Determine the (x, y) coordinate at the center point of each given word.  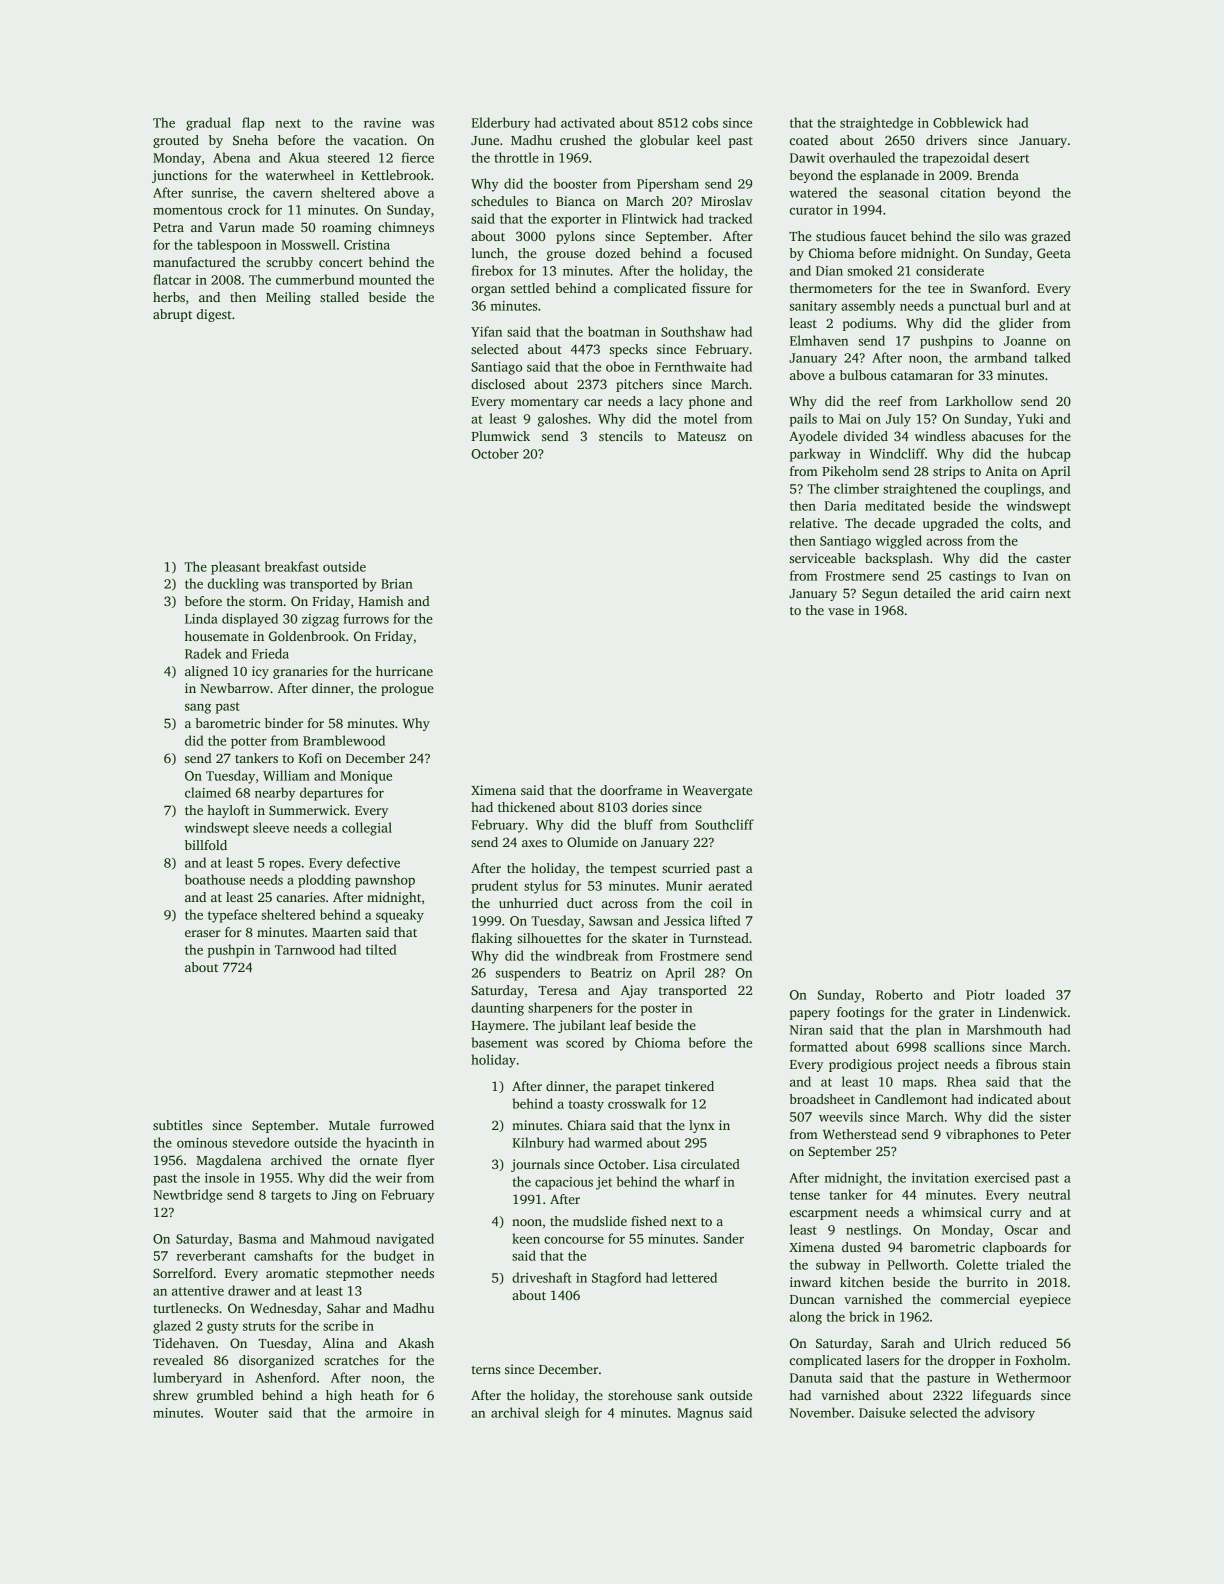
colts (1024, 523)
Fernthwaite (690, 366)
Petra (168, 227)
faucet (888, 236)
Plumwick (500, 436)
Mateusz (702, 436)
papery (810, 1015)
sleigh (562, 1414)
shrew (171, 1395)
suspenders (528, 974)
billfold (206, 845)
